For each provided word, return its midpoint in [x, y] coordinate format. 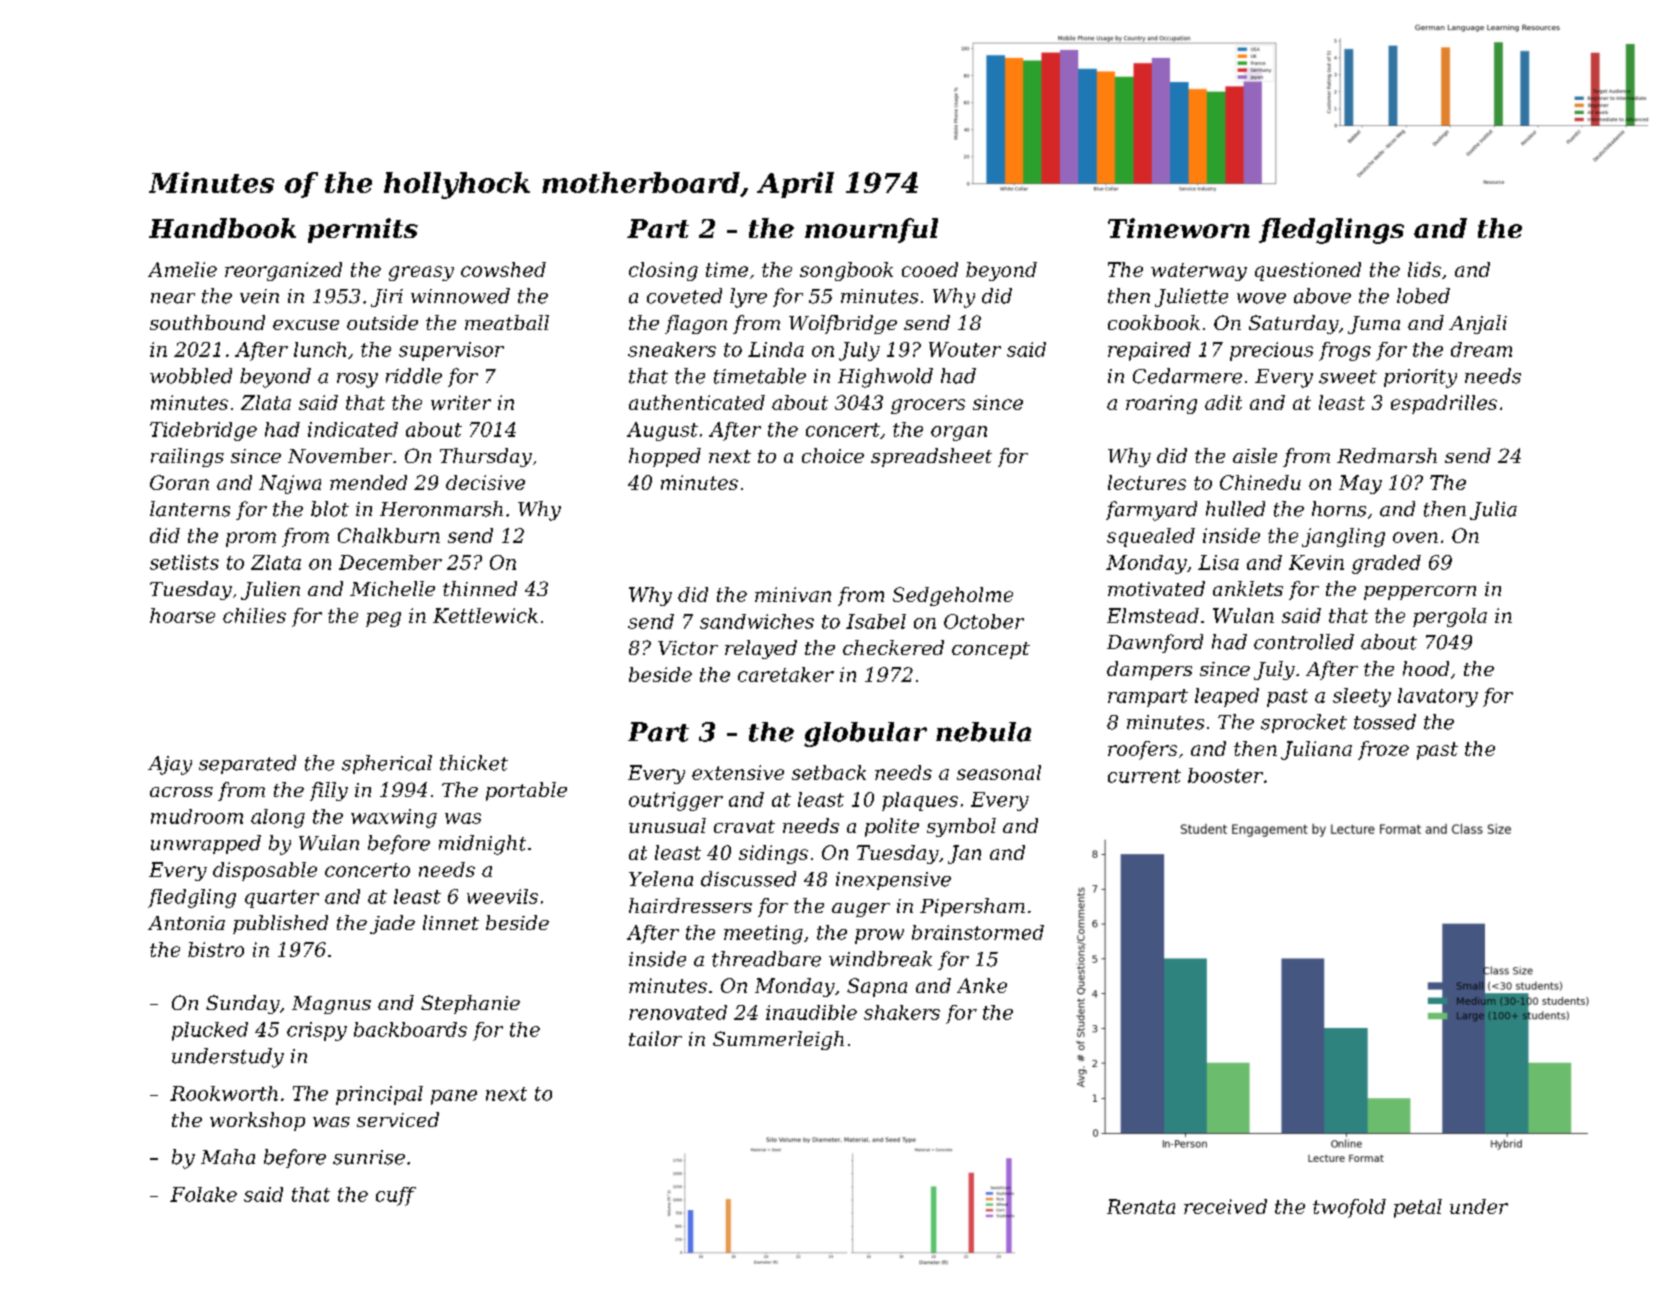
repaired [1149, 351]
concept [991, 650]
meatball [507, 322]
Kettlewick [485, 615]
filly [329, 791]
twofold [1349, 1208]
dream [1481, 349]
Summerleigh [778, 1040]
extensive [738, 772]
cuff [396, 1196]
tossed [1385, 722]
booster [1225, 775]
